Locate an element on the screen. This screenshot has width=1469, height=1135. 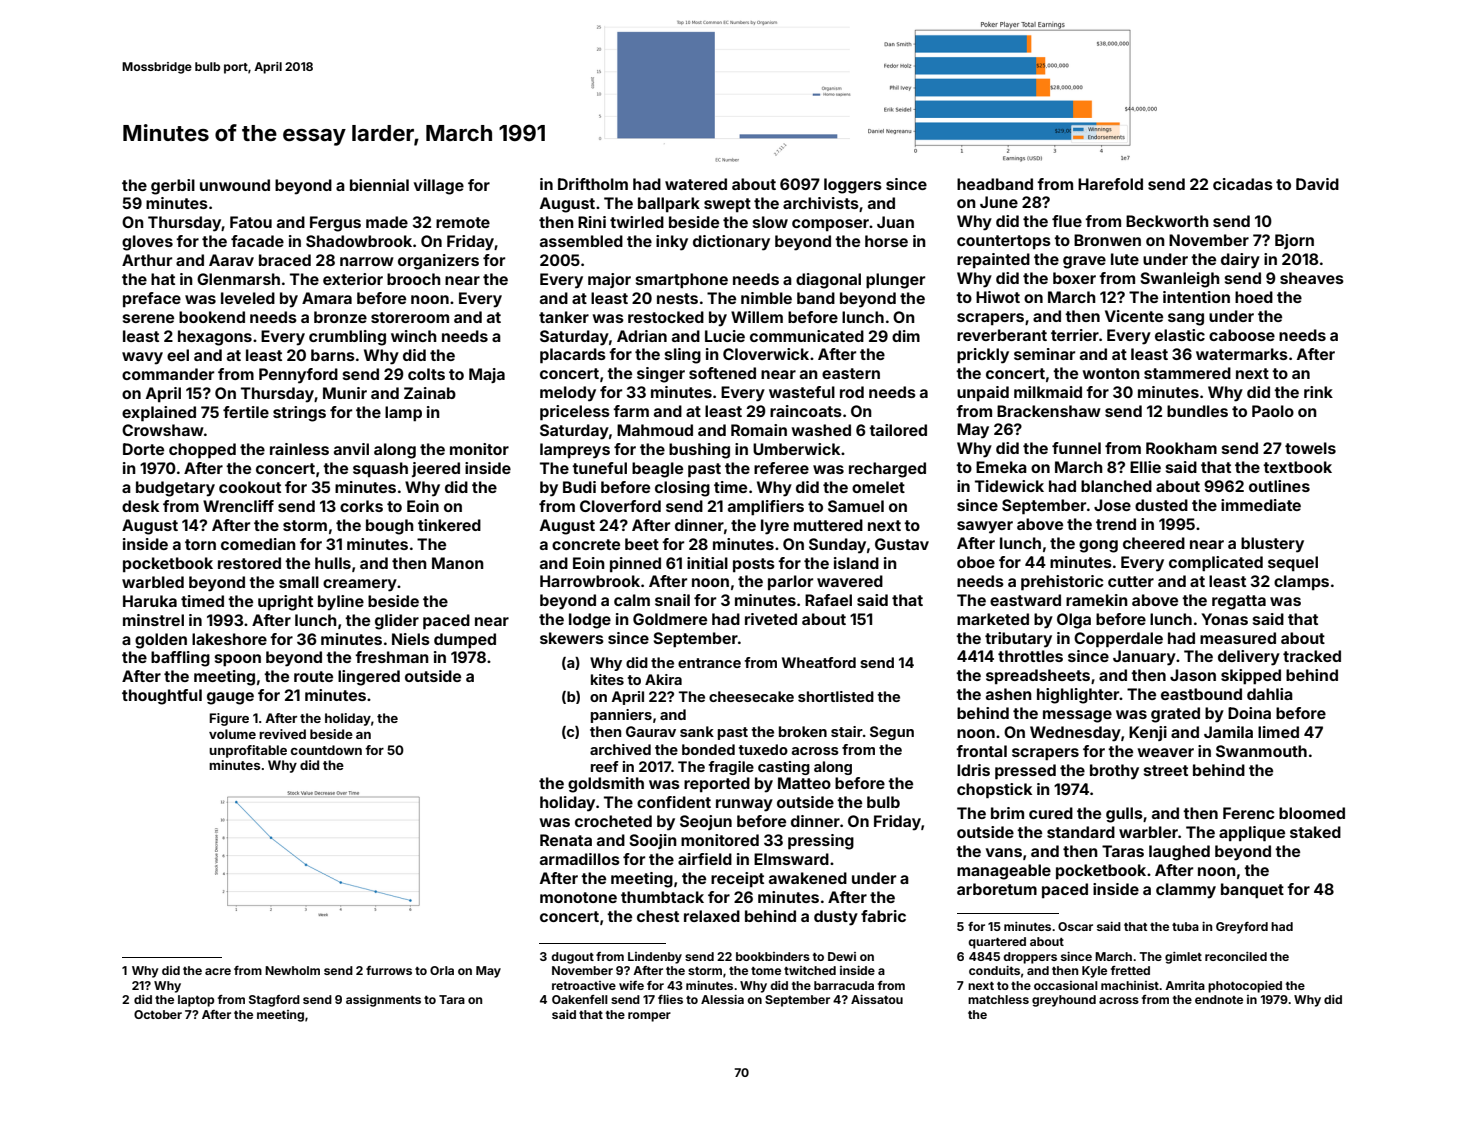
Adrian is located at coordinates (642, 336).
